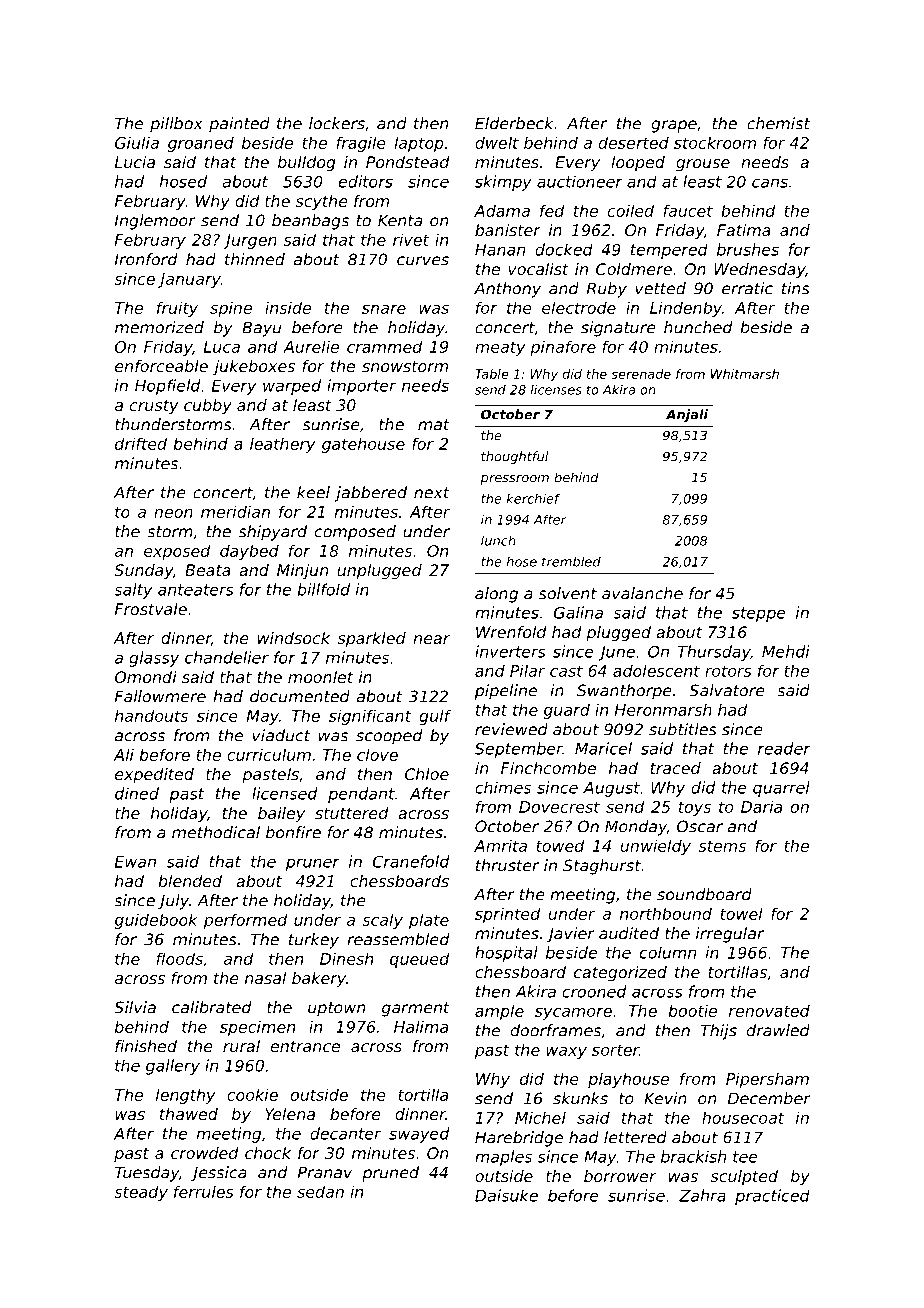 This document has height=1308, width=924. What do you see at coordinates (496, 595) in the document?
I see `along` at bounding box center [496, 595].
